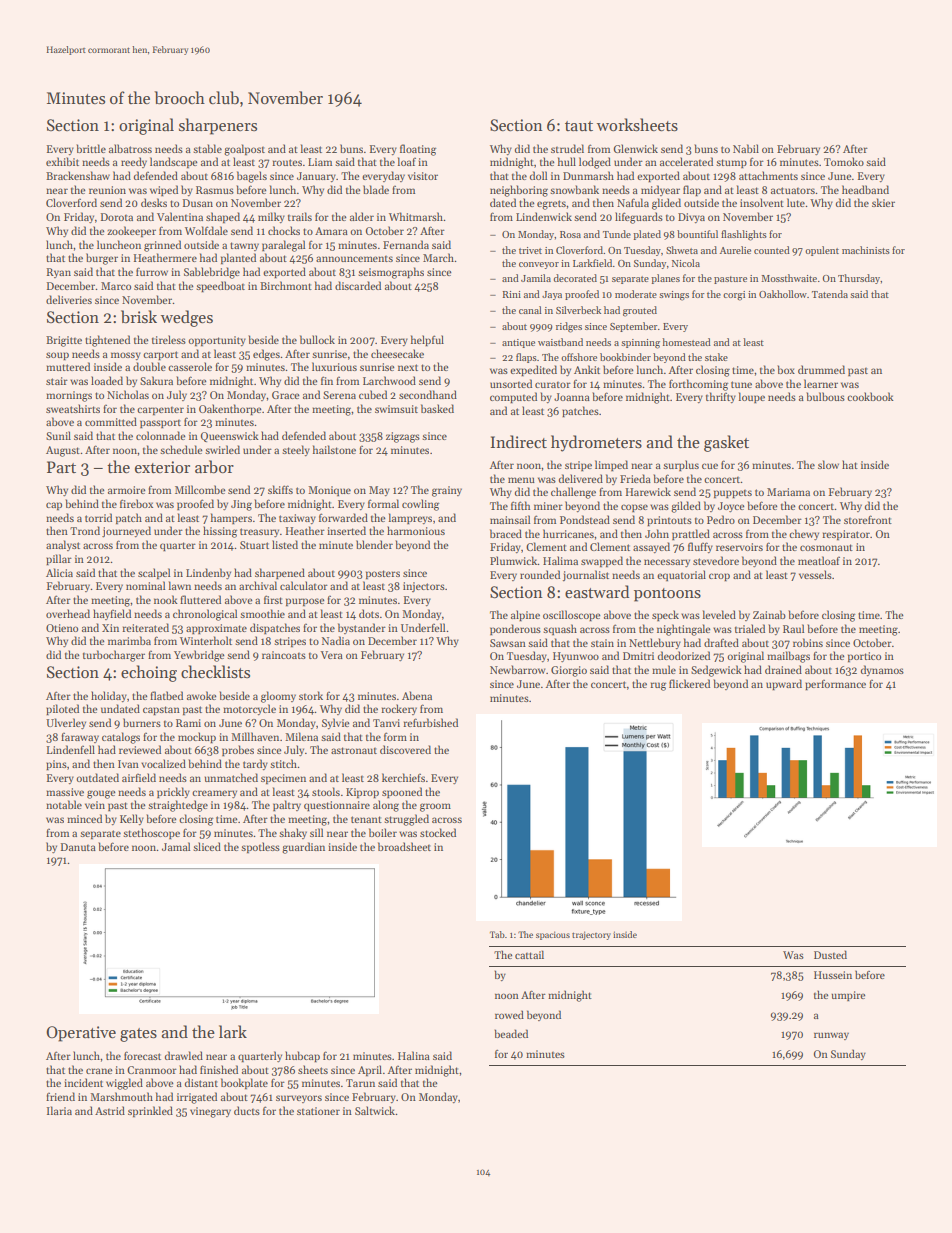 Image resolution: width=952 pixels, height=1233 pixels. Describe the element at coordinates (404, 846) in the document. I see `broadsheet` at that location.
